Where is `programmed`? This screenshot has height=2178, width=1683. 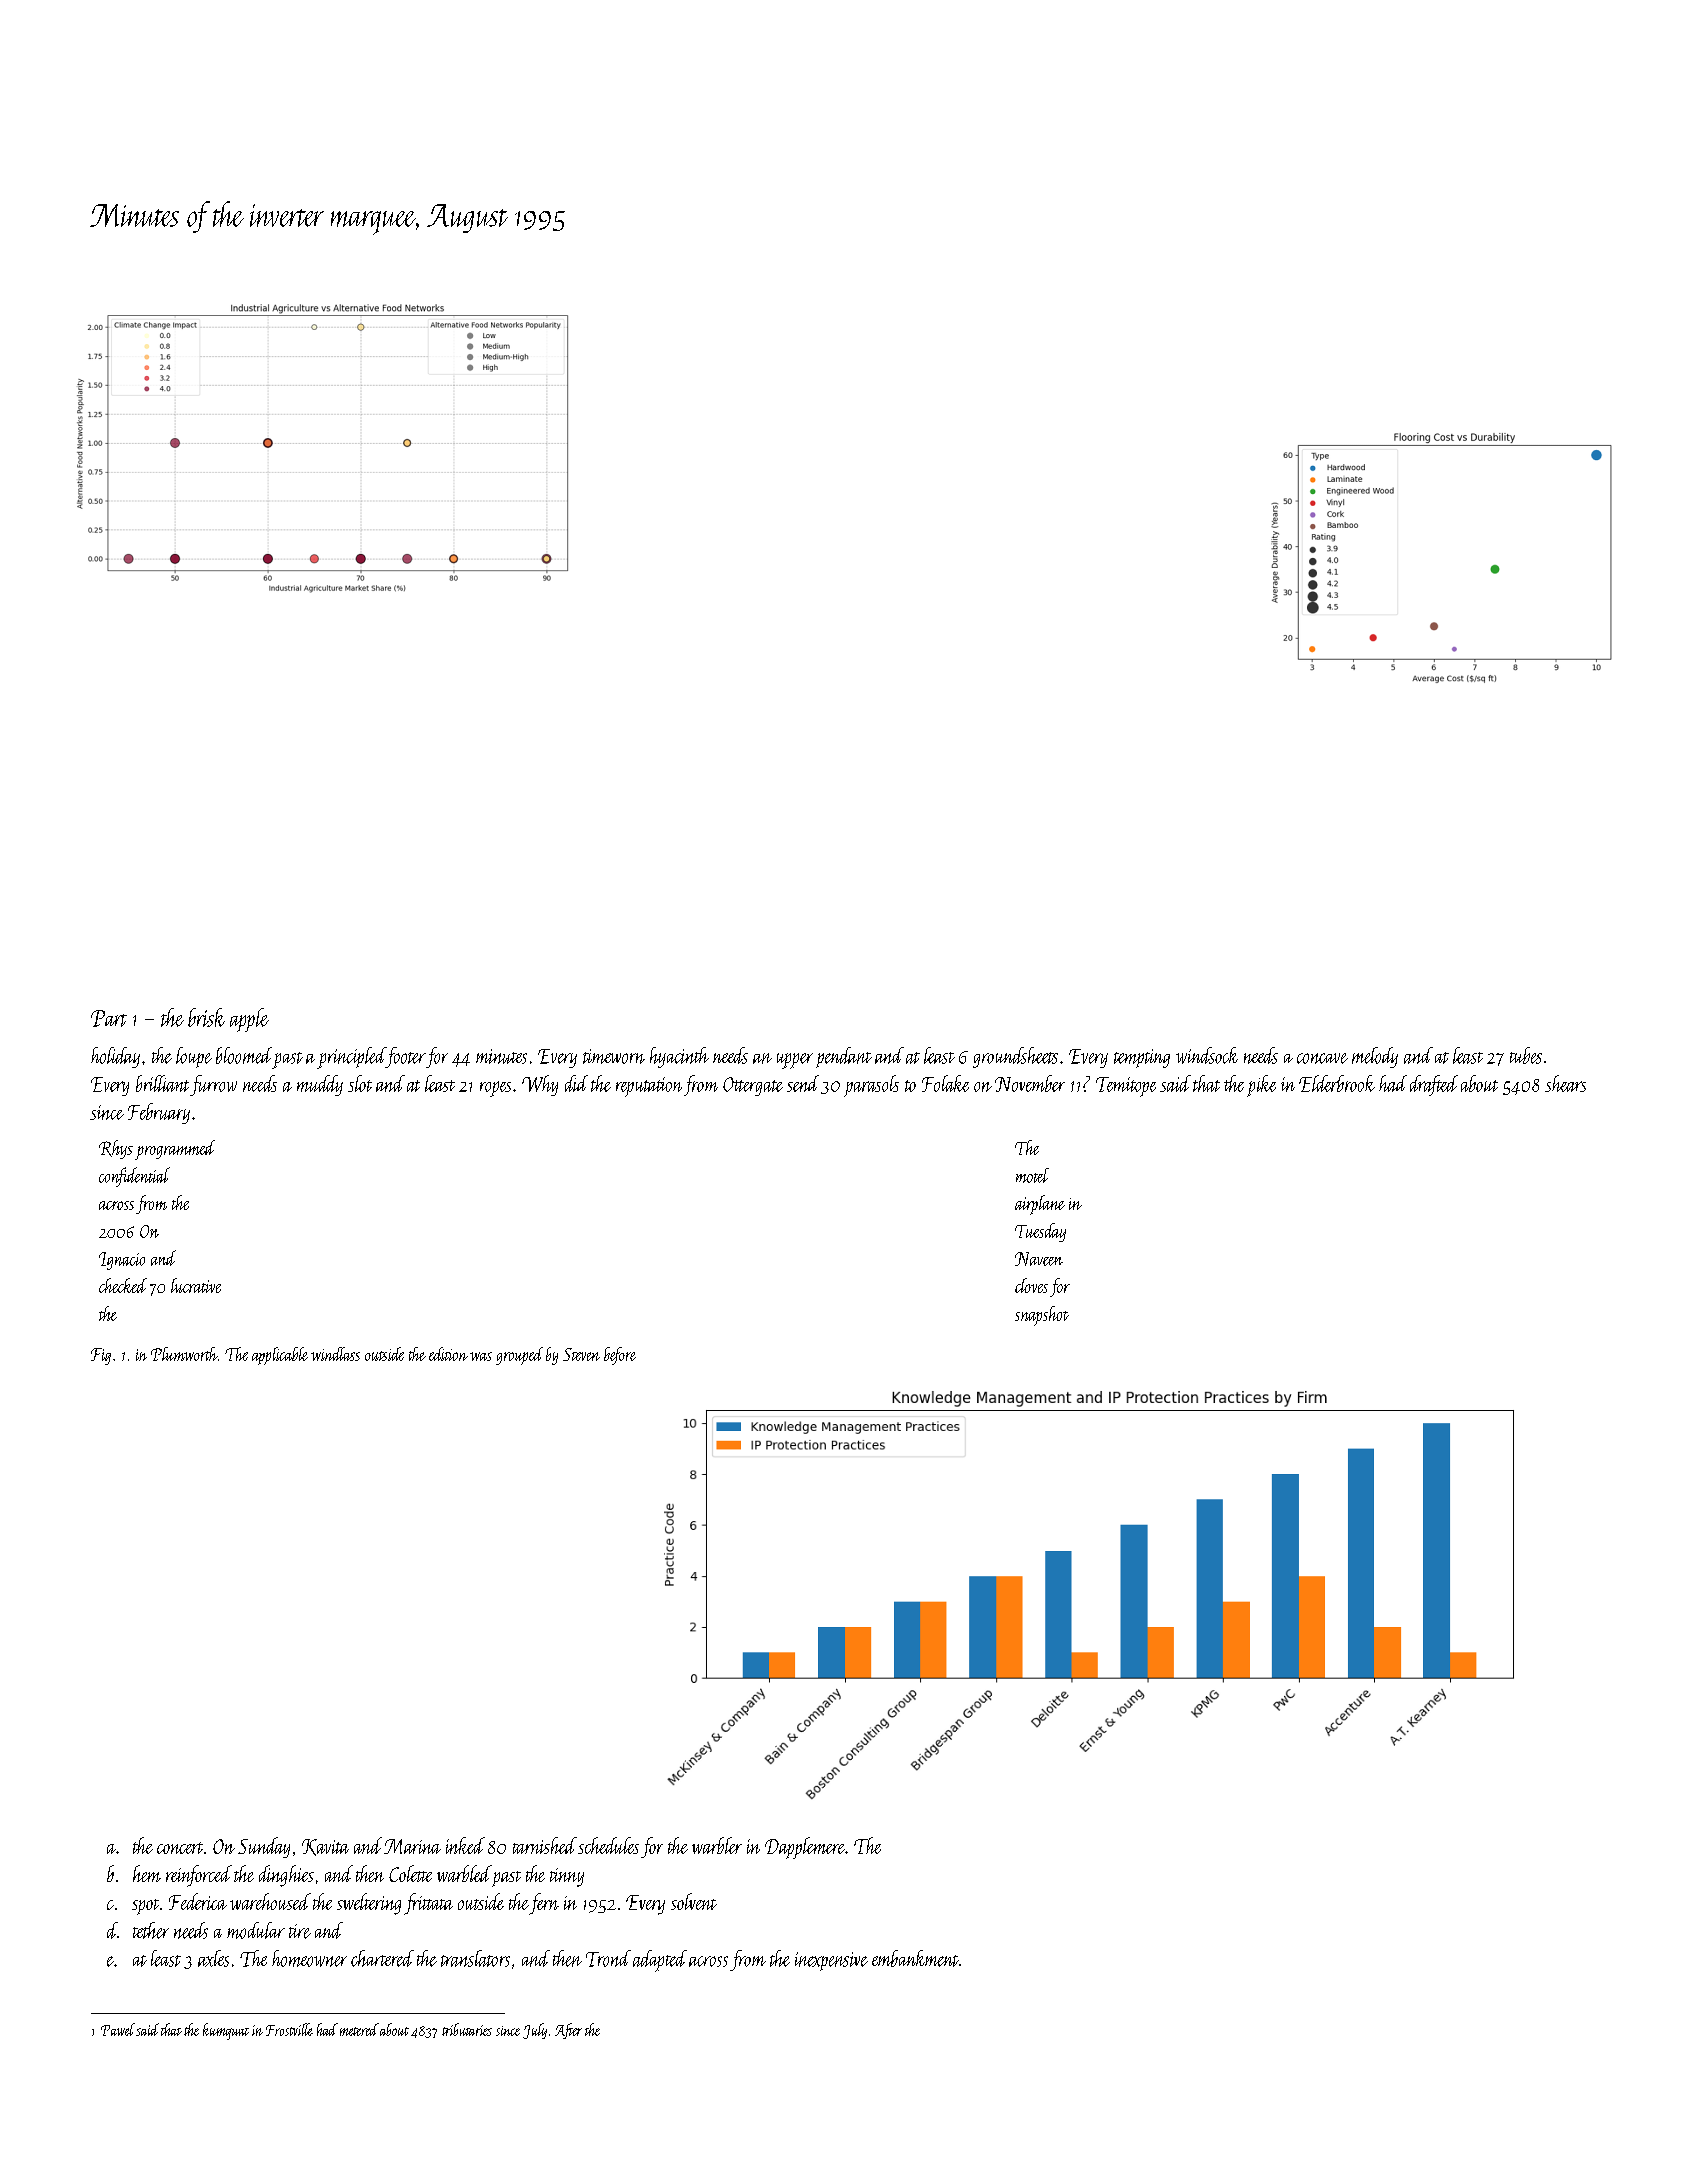 programmed is located at coordinates (175, 1150).
